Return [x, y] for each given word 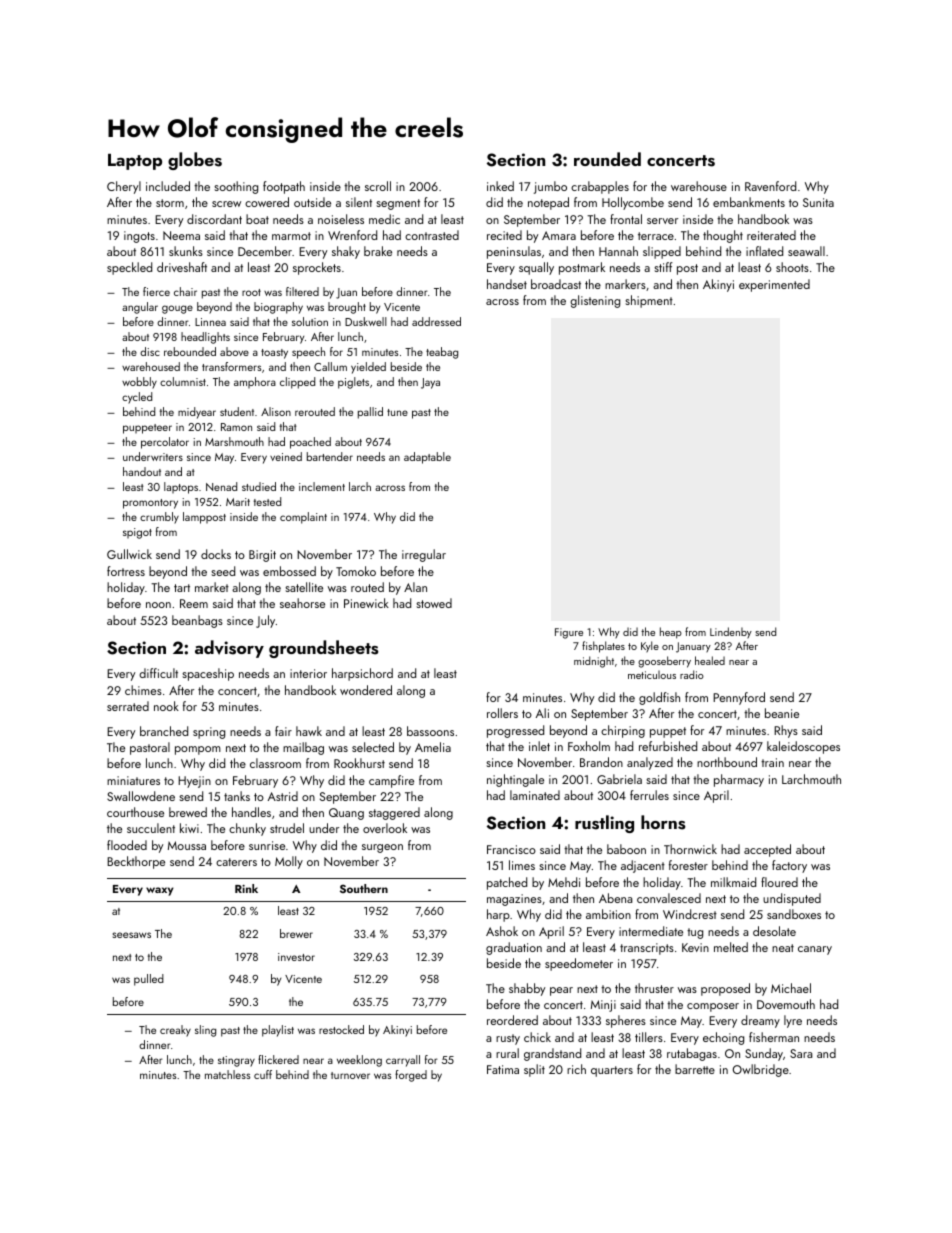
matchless [227, 1074]
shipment [649, 301]
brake [378, 251]
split [534, 1070]
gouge [177, 309]
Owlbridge [761, 1070]
